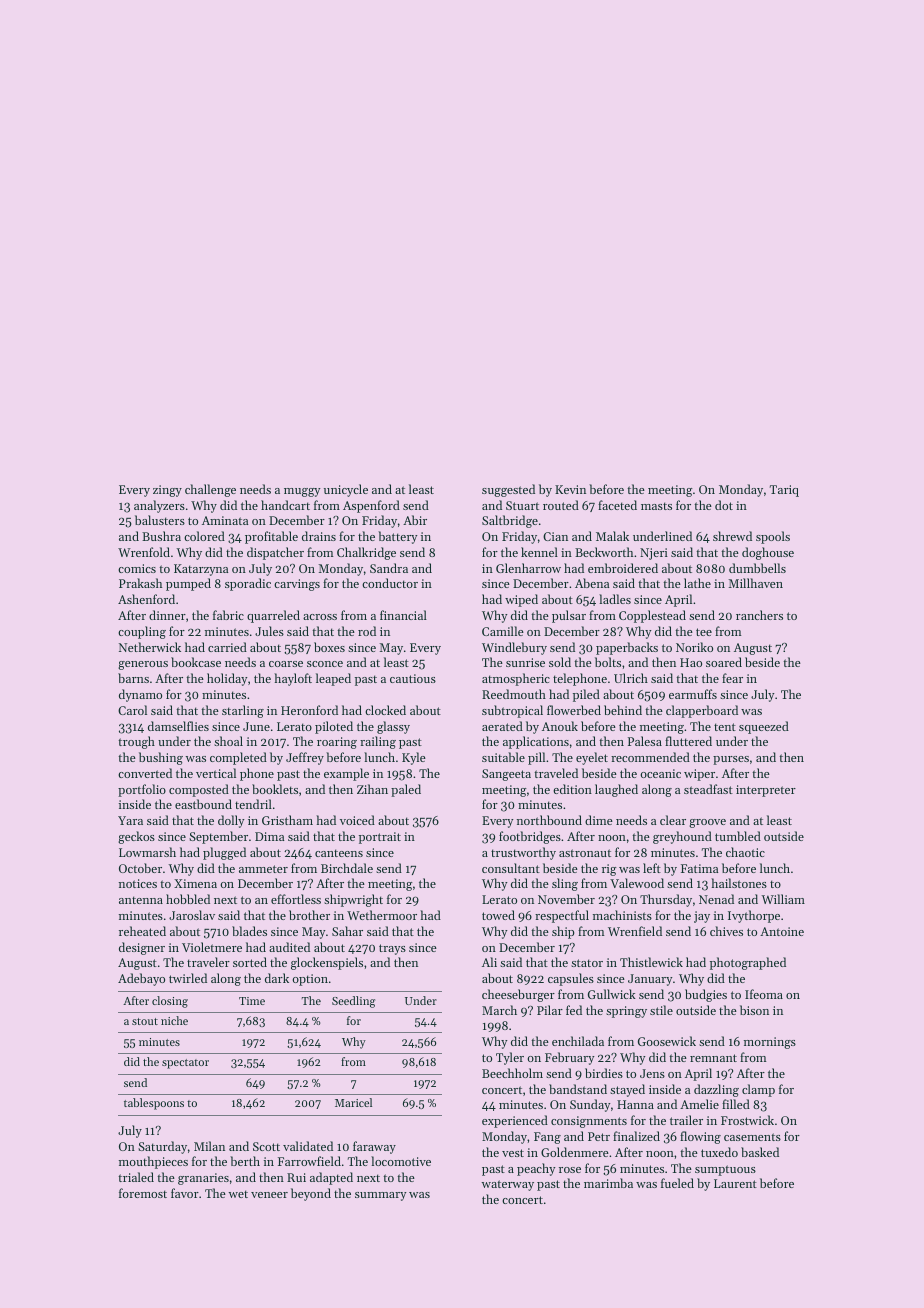  What do you see at coordinates (759, 615) in the image?
I see `ranchers` at bounding box center [759, 615].
